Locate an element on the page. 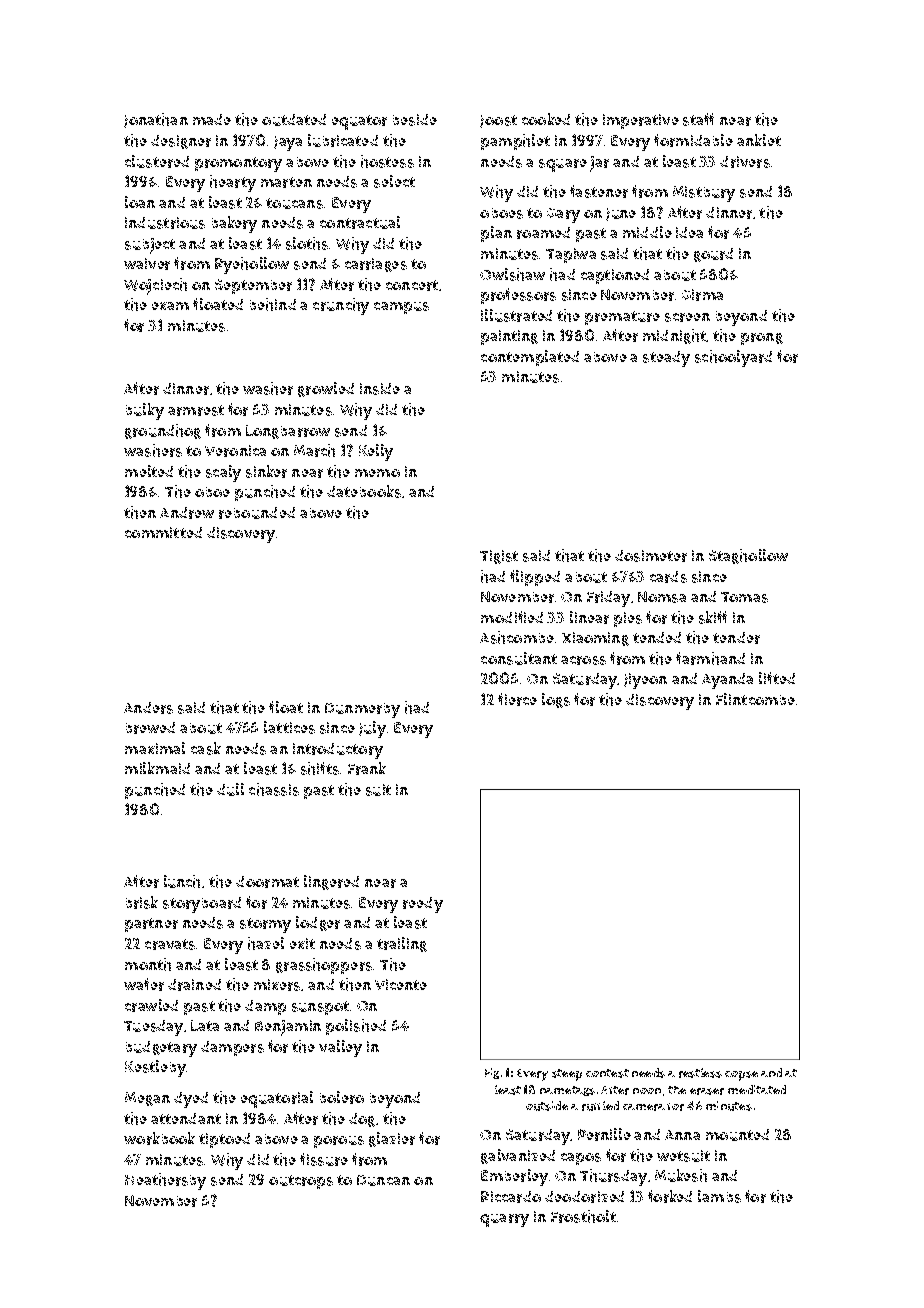 Image resolution: width=924 pixels, height=1308 pixels. fierce is located at coordinates (517, 699).
